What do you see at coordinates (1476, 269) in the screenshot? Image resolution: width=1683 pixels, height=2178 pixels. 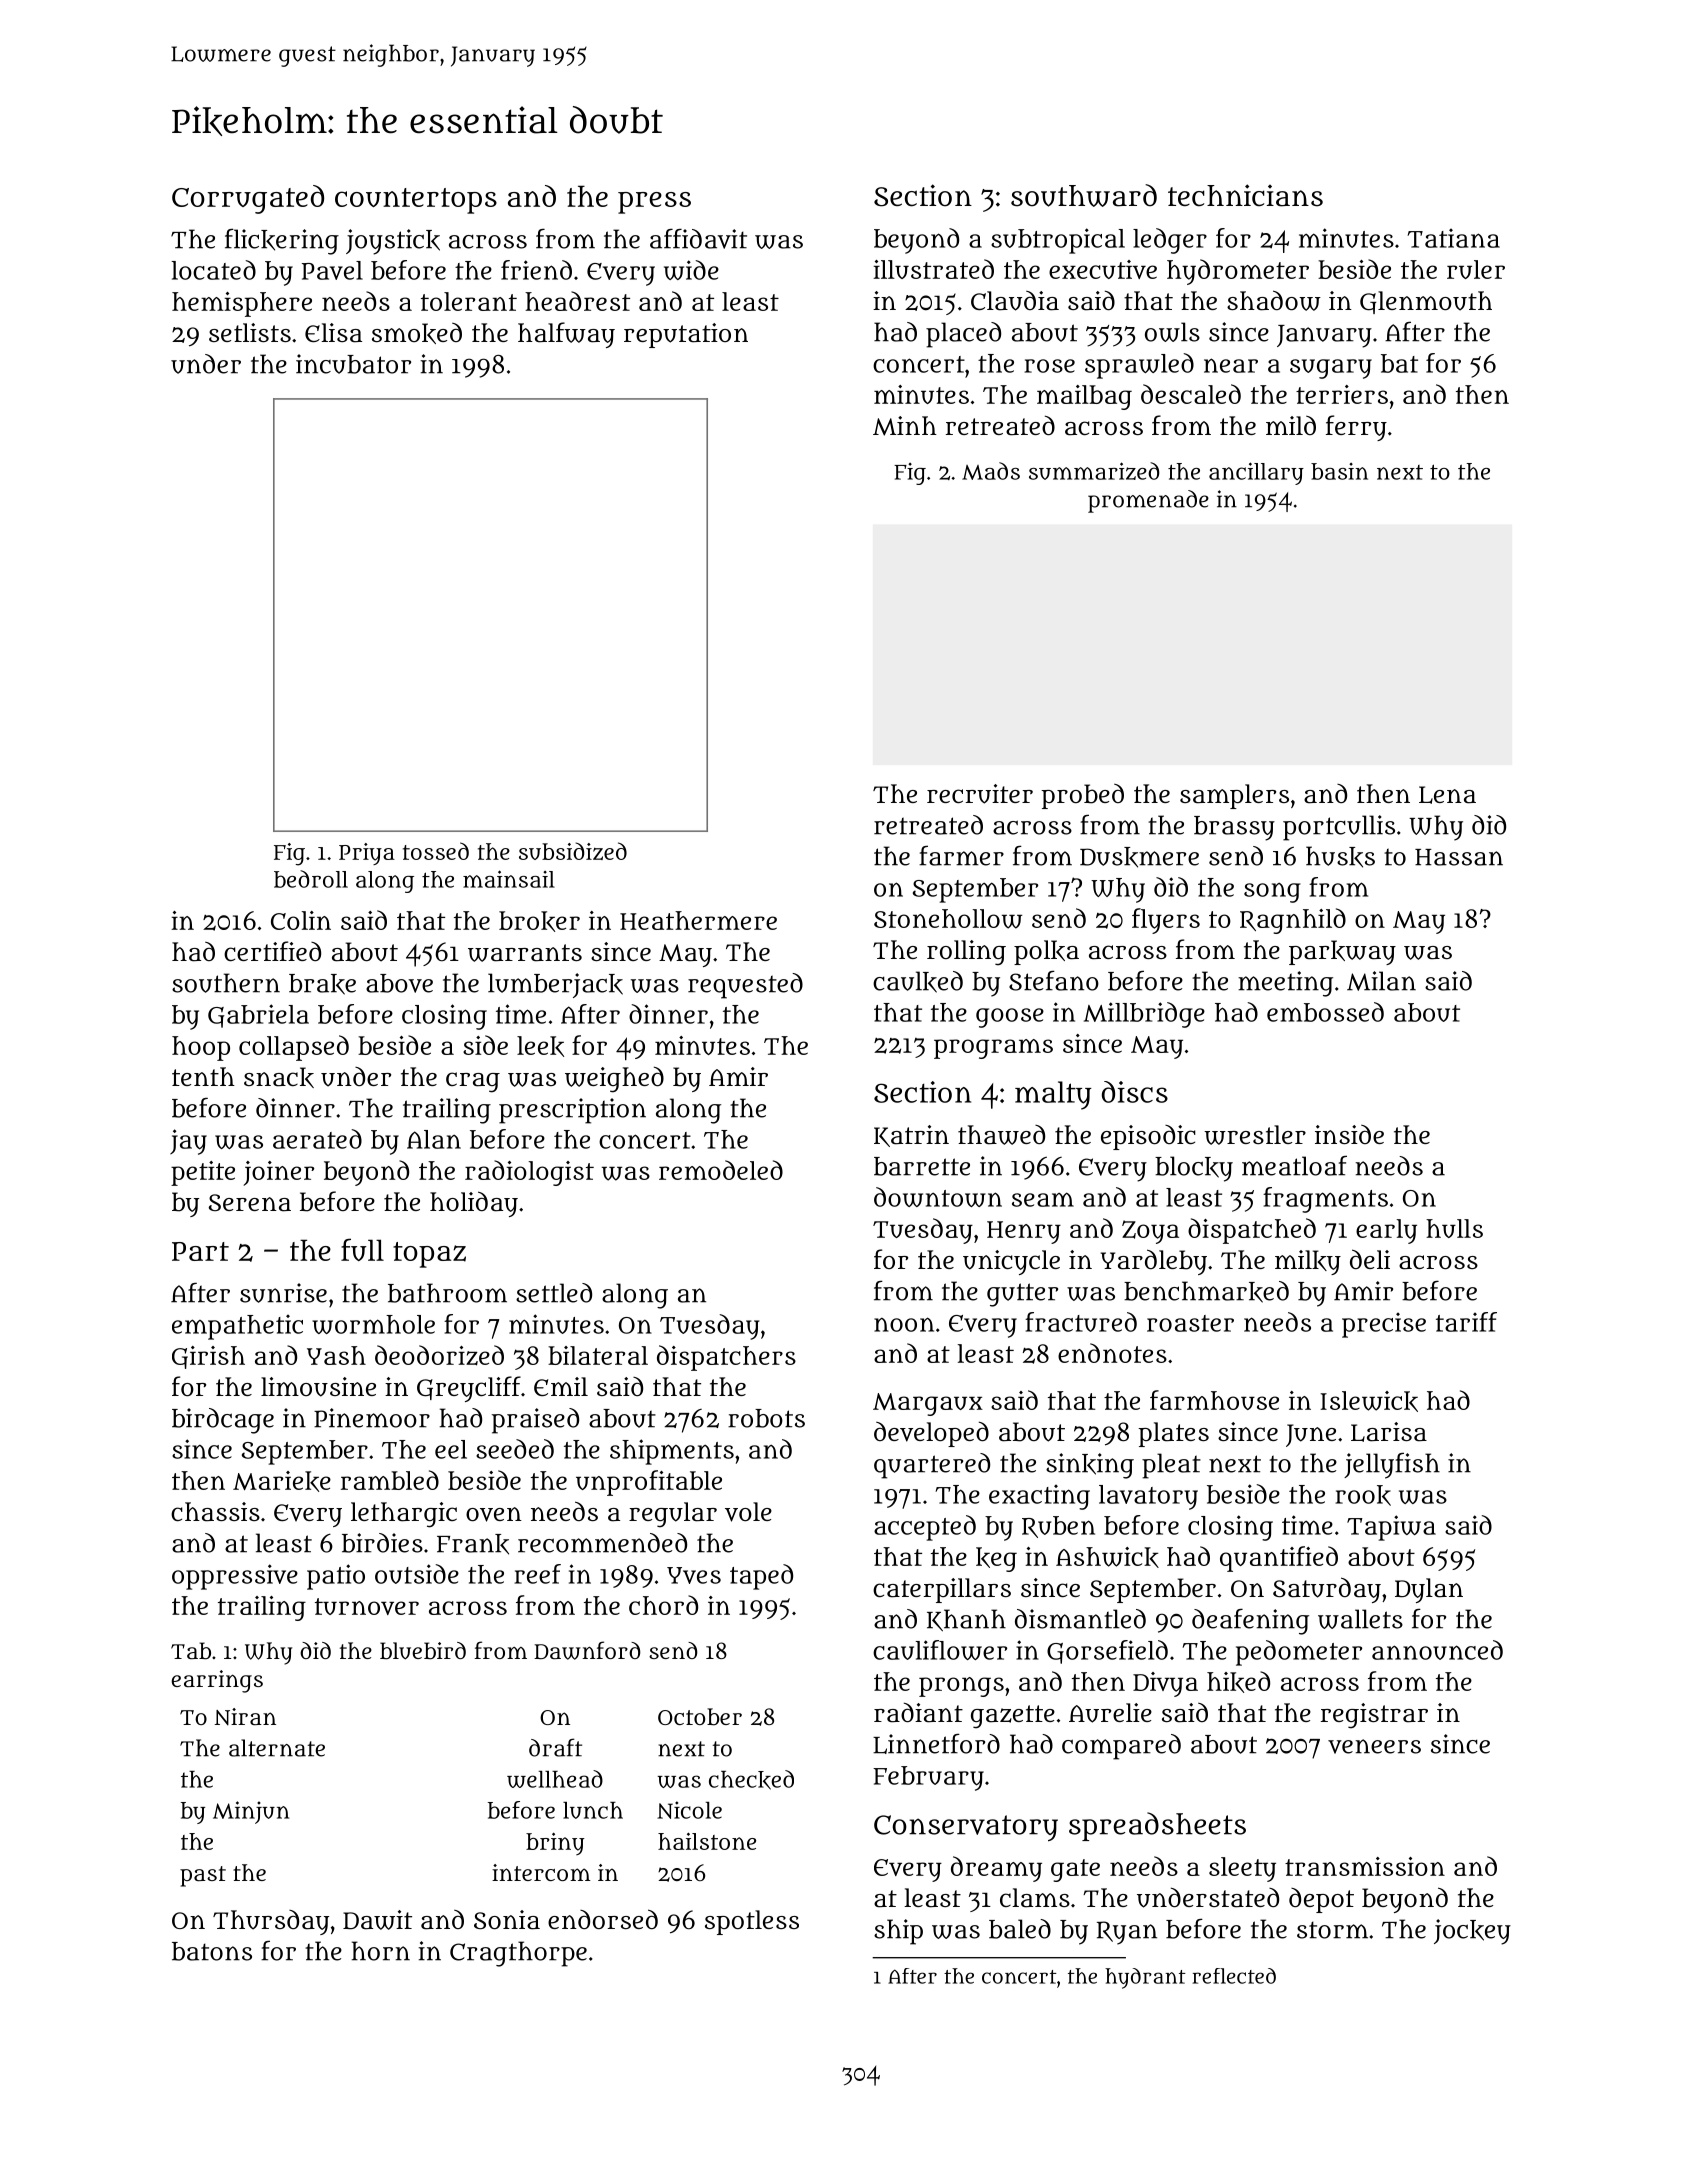 I see `ruler` at bounding box center [1476, 269].
